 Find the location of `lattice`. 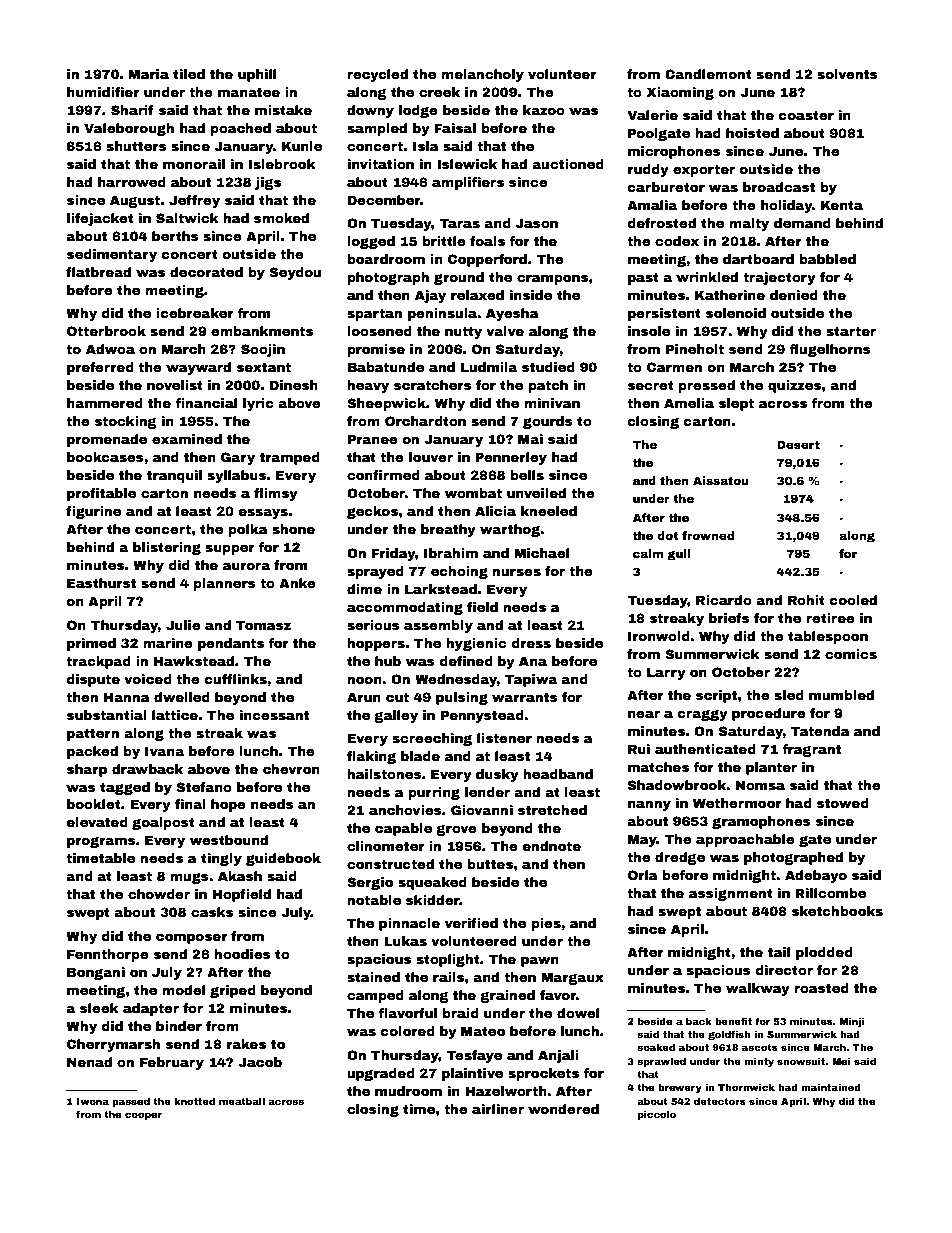

lattice is located at coordinates (175, 715).
